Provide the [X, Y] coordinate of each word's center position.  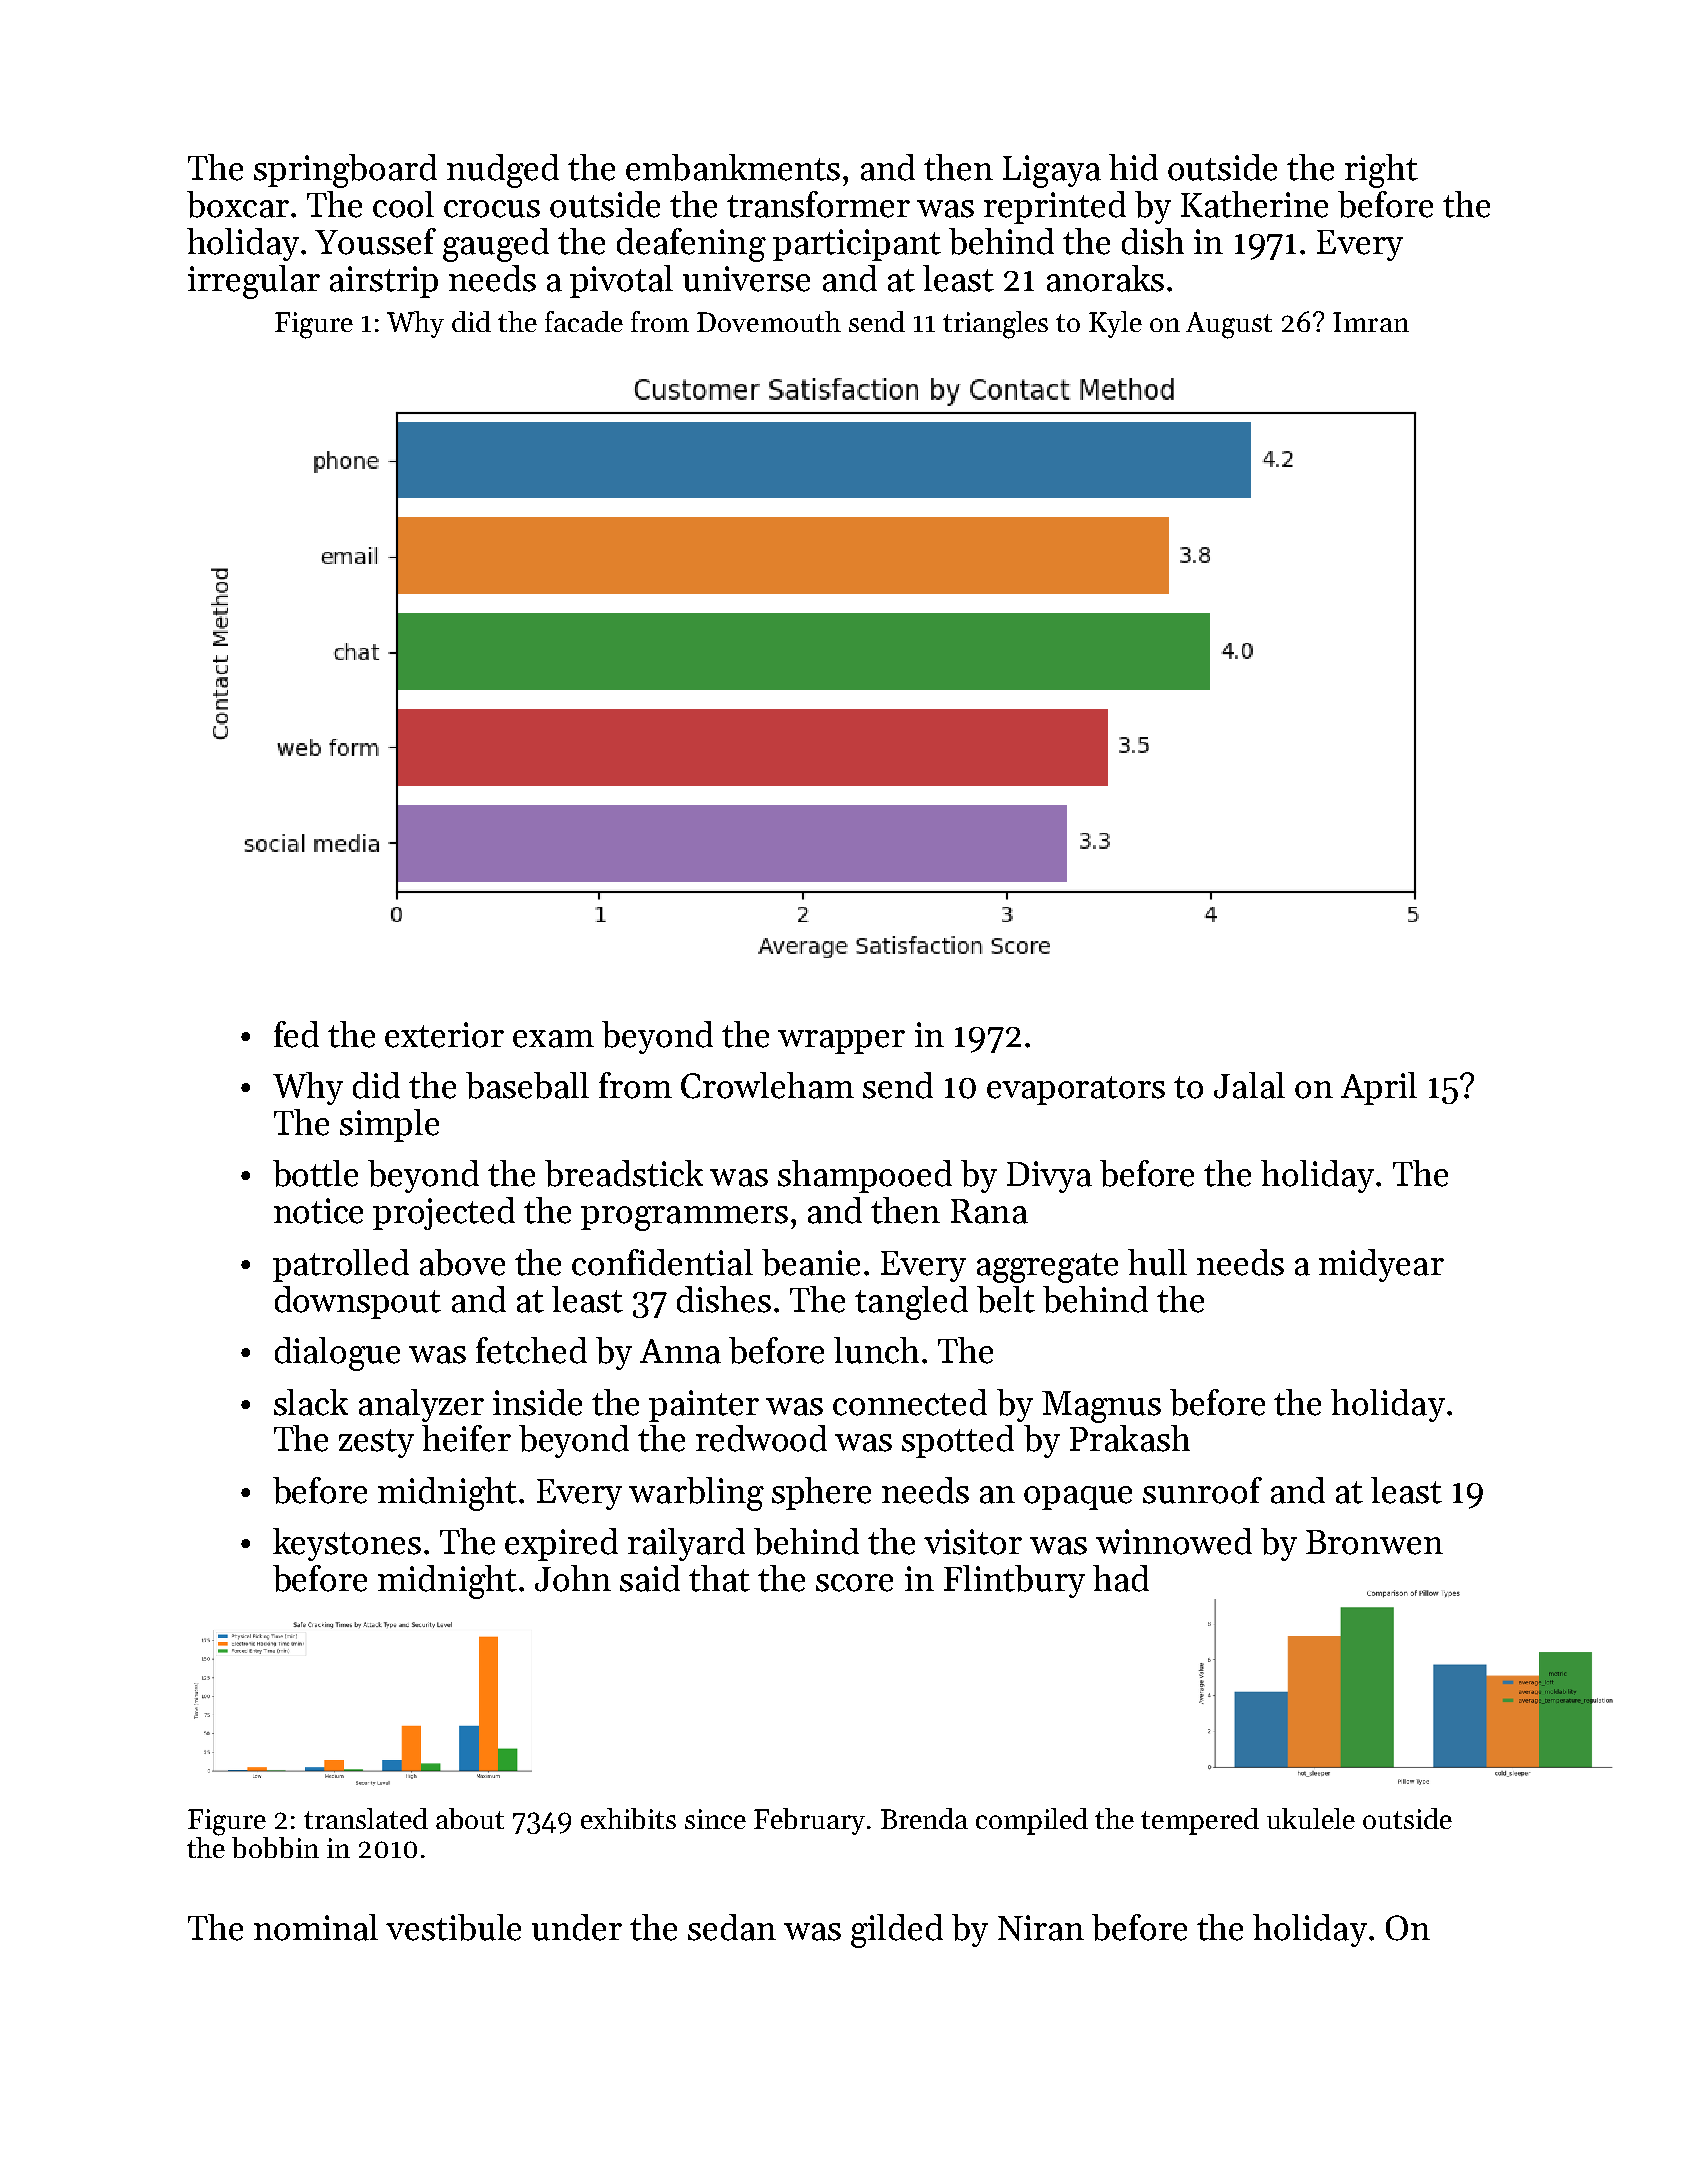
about [470, 1818]
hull [1157, 1262]
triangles [995, 325]
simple [389, 1125]
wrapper [841, 1042]
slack [311, 1402]
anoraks [1105, 278]
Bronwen [1374, 1542]
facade [584, 321]
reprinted [1055, 207]
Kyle [1115, 324]
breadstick [624, 1173]
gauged [496, 245]
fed [296, 1034]
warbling [696, 1494]
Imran [1371, 322]
